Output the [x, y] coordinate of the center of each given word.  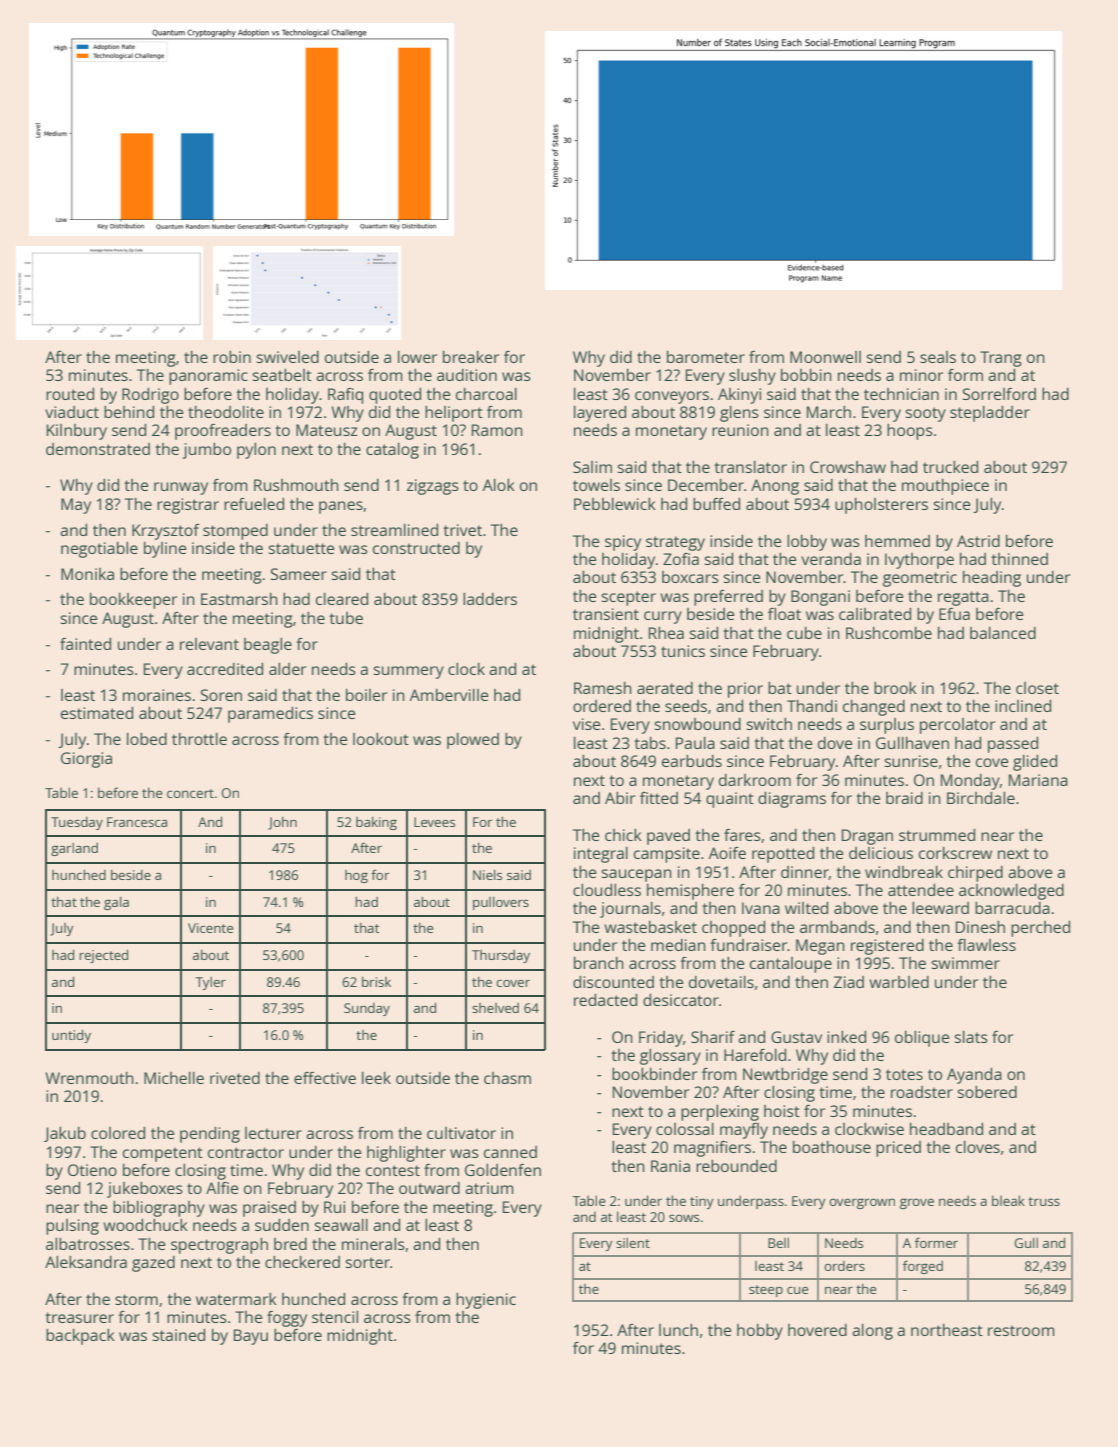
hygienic [486, 1301]
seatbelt [282, 375]
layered [600, 414]
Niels [487, 875]
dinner [805, 873]
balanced [1003, 633]
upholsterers [881, 506]
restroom [1021, 1330]
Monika [87, 574]
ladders [490, 599]
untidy [71, 1036]
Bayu [251, 1337]
